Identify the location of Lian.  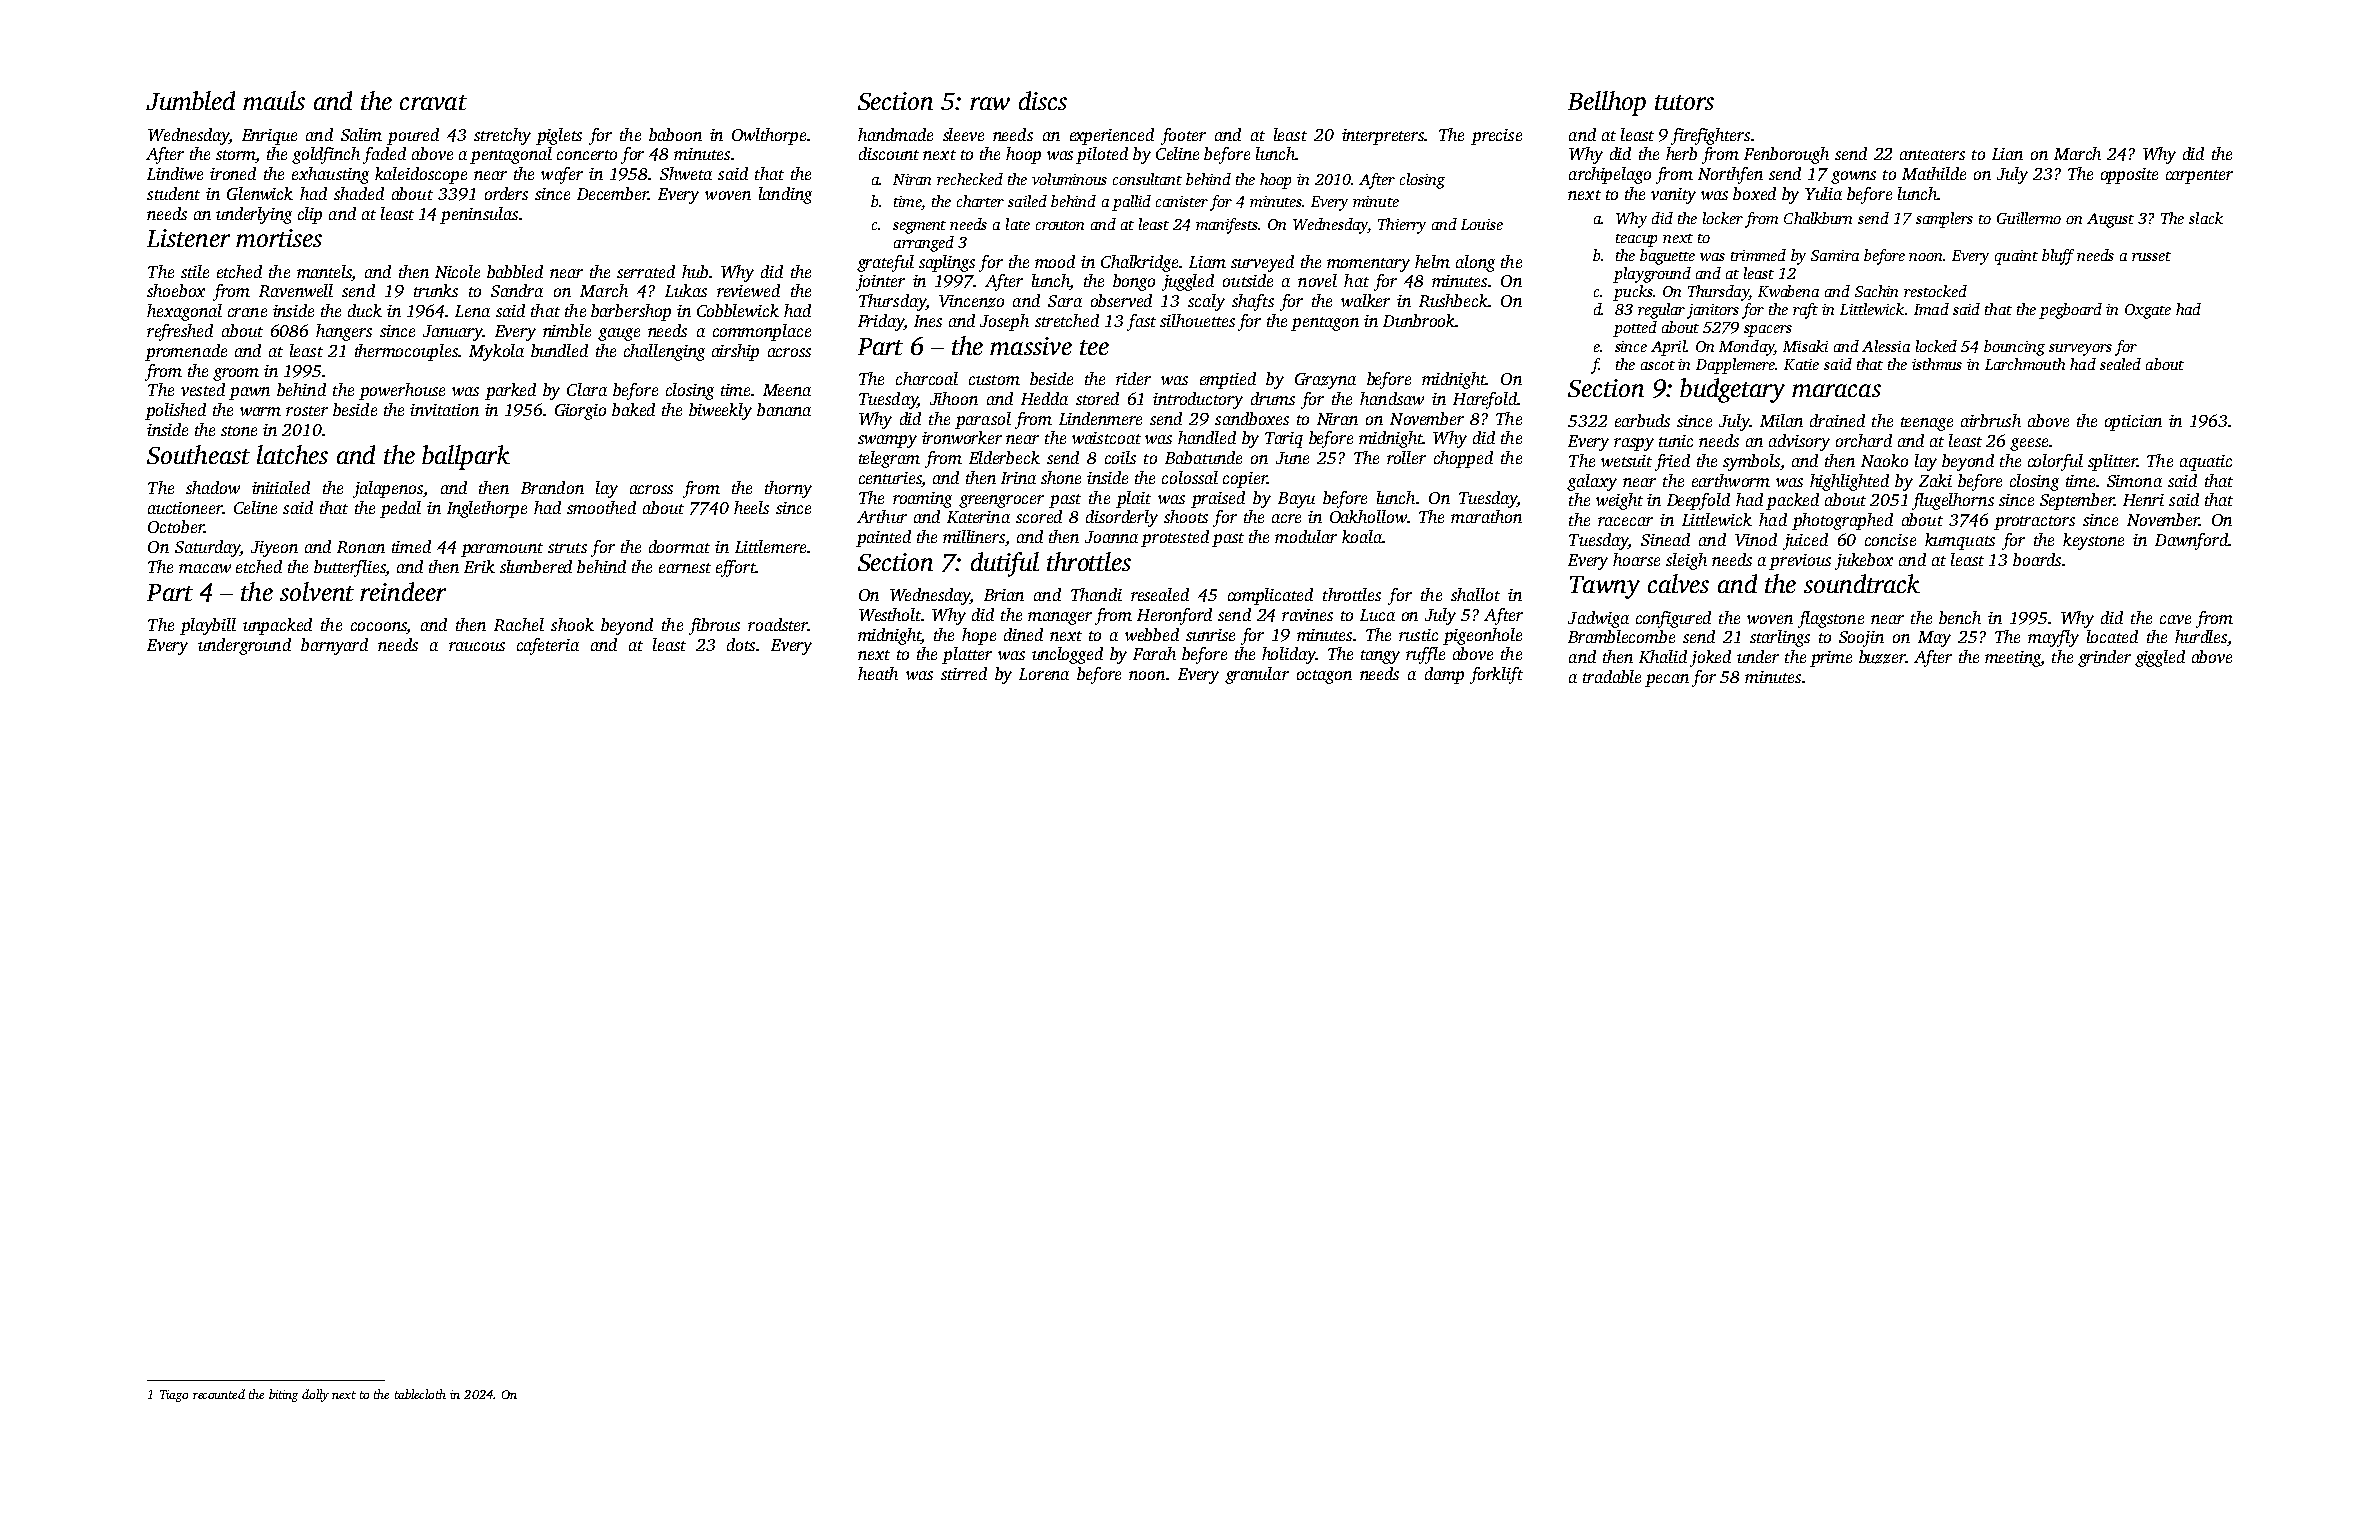
(2007, 154).
